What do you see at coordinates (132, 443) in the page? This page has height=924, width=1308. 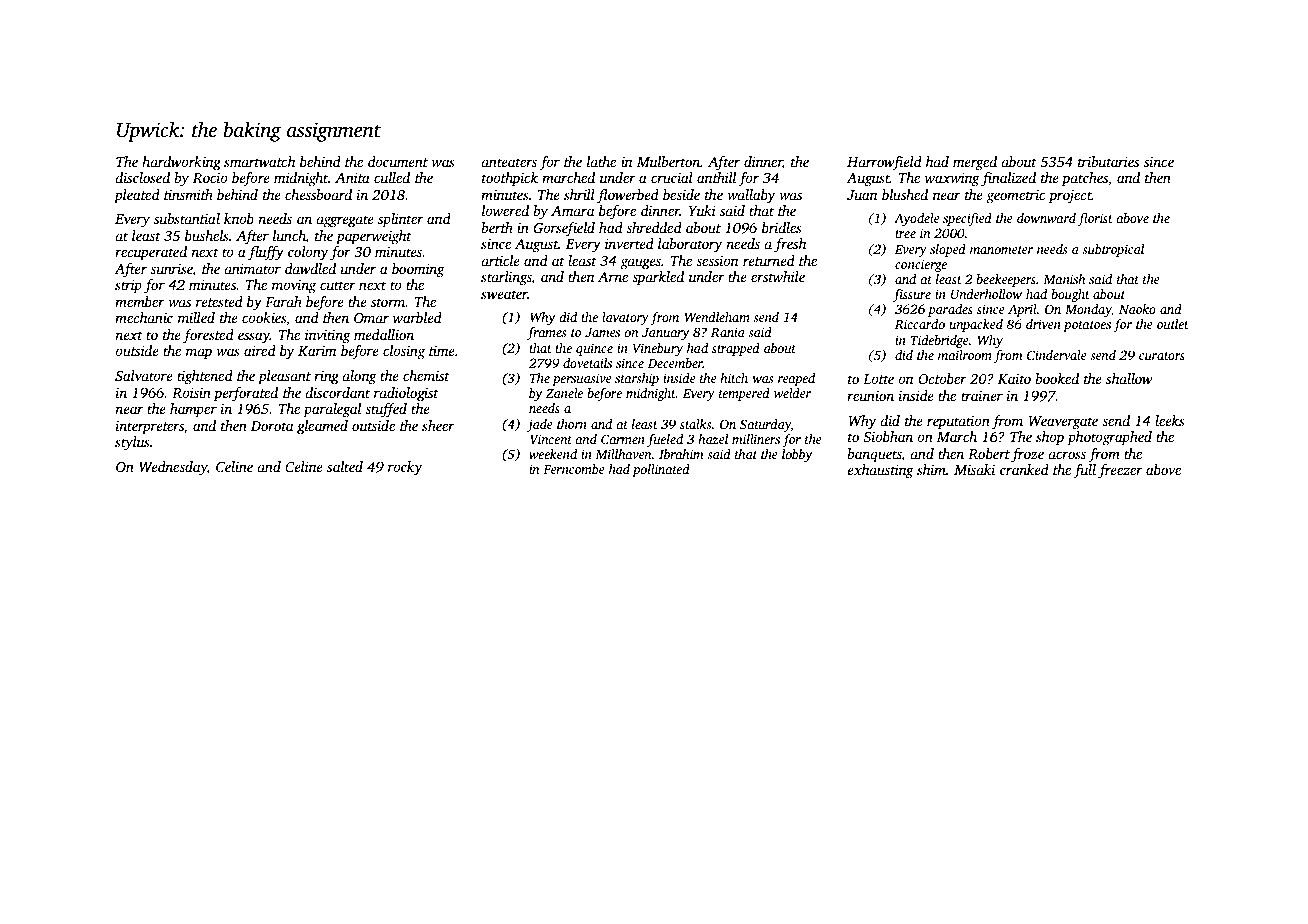 I see `stylus` at bounding box center [132, 443].
